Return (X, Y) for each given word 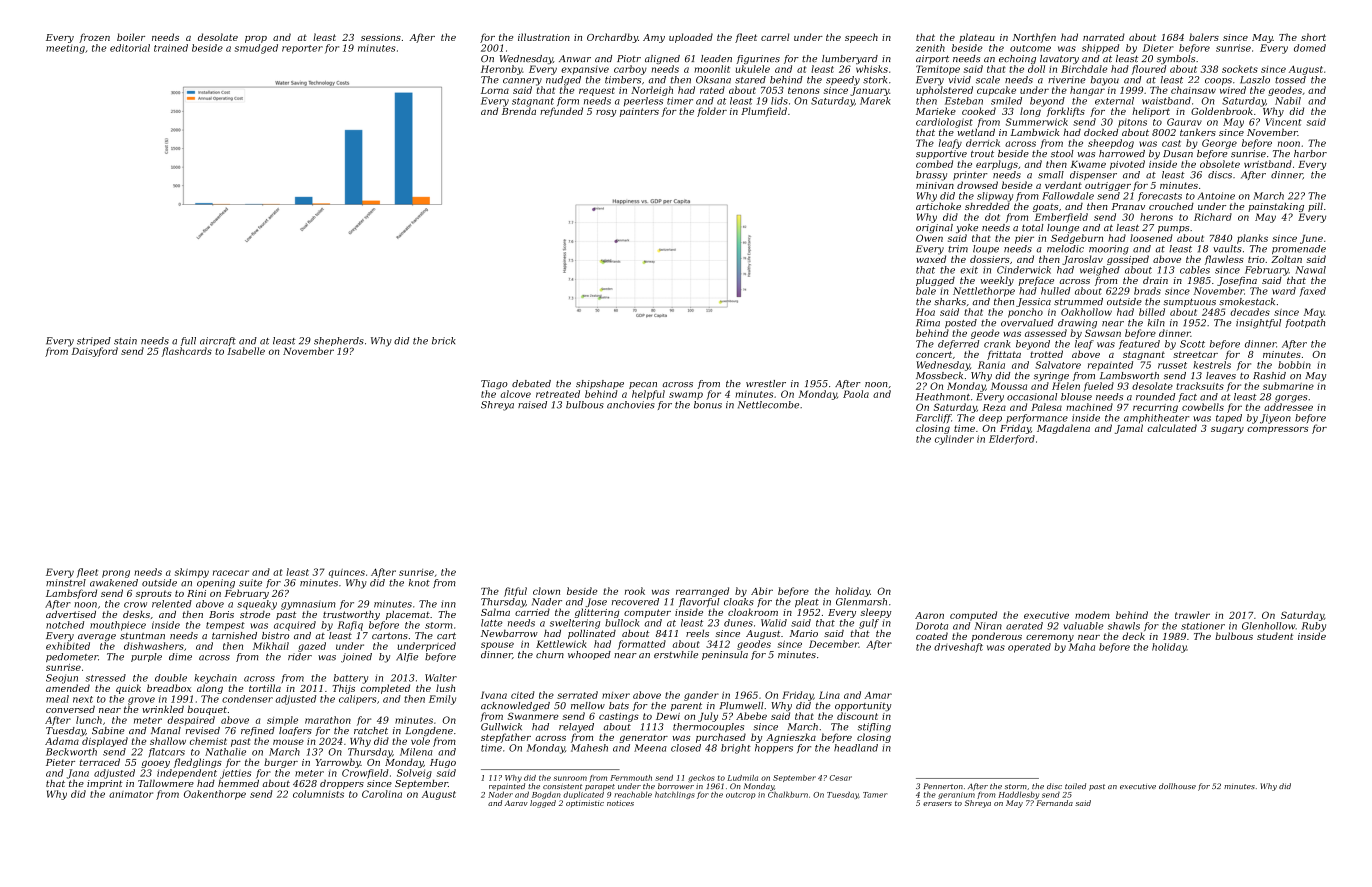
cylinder (954, 440)
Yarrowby (338, 763)
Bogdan (546, 795)
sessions (381, 37)
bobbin (1294, 365)
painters (639, 112)
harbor (1310, 153)
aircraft (218, 341)
